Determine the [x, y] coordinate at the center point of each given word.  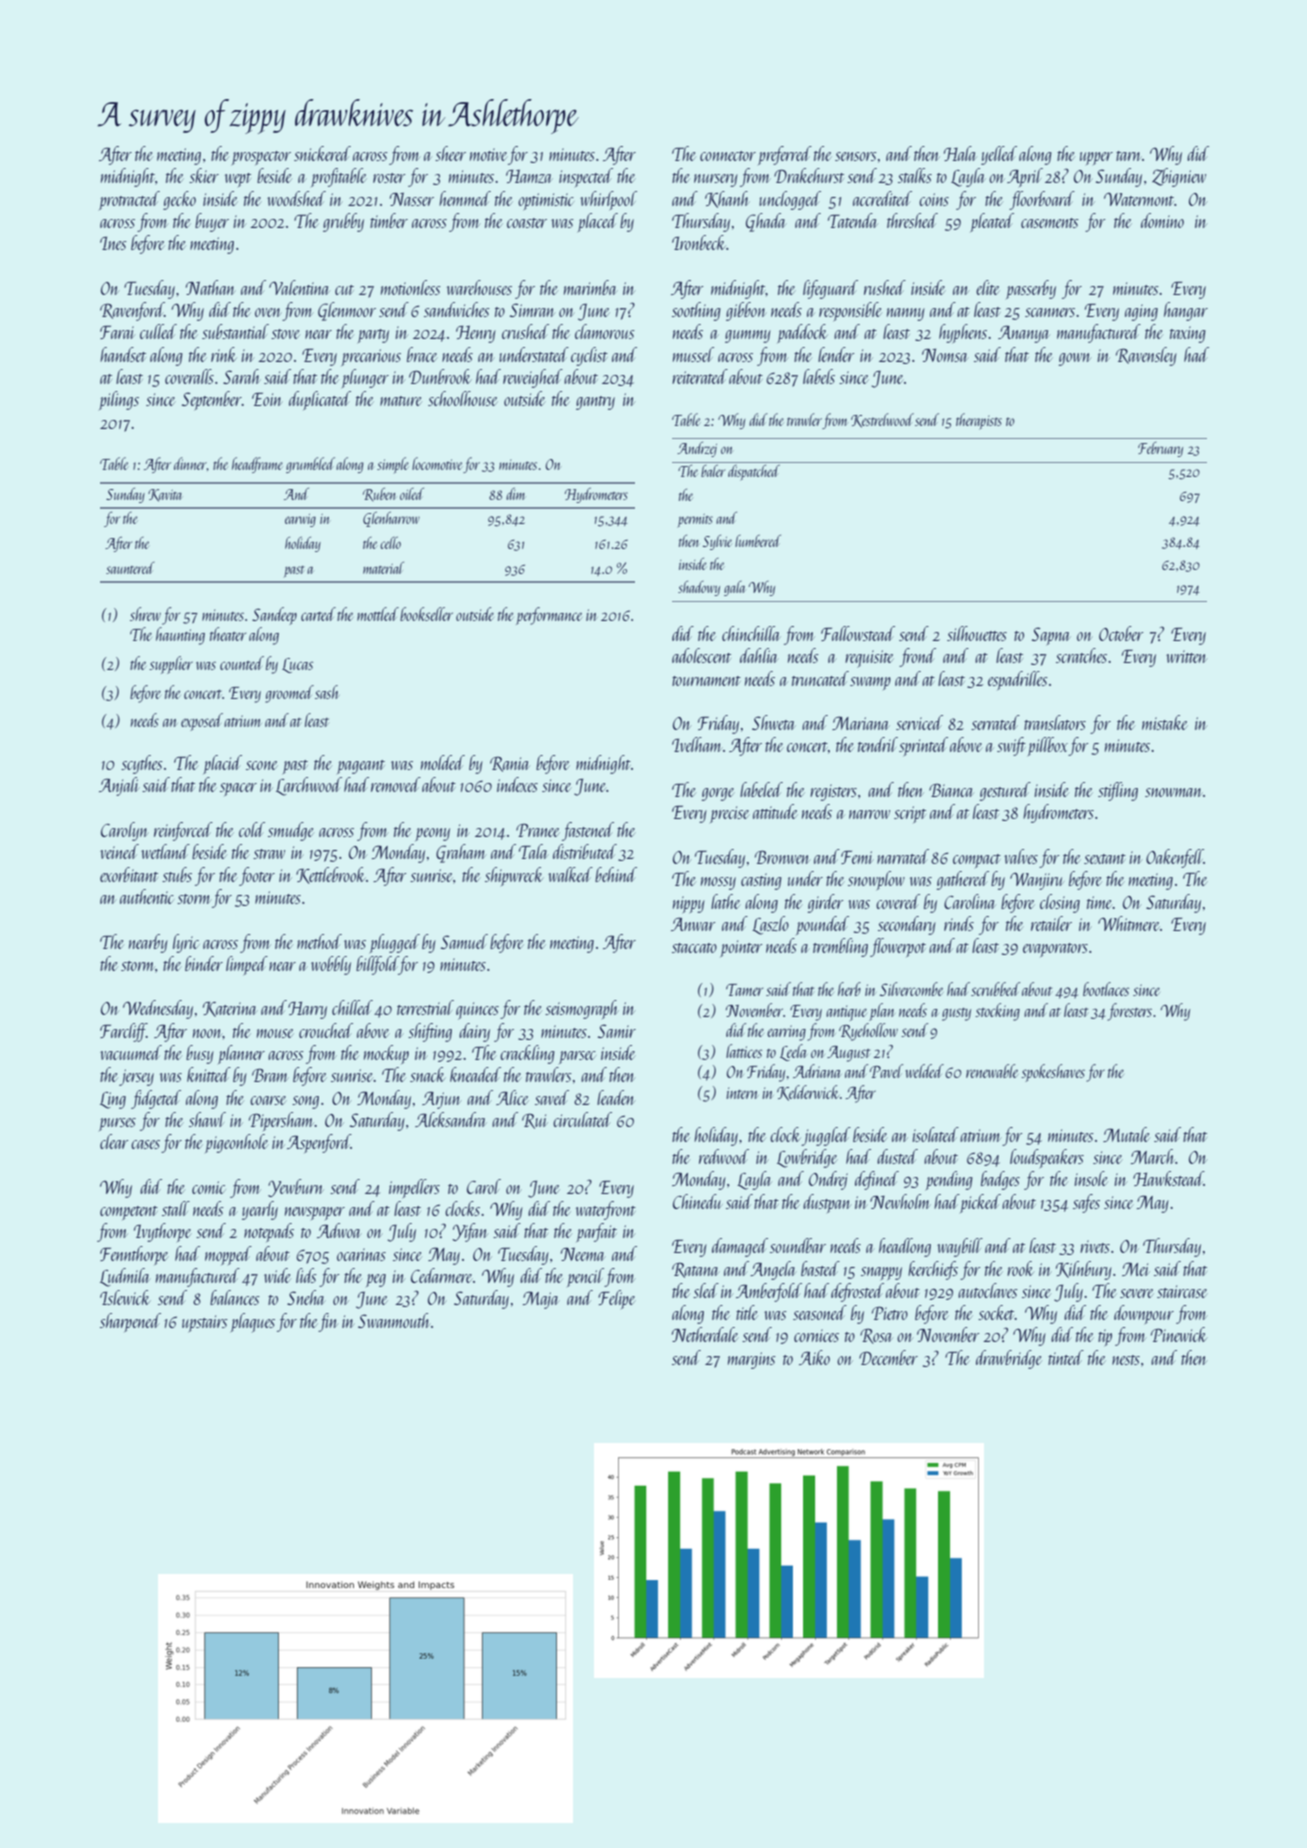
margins [752, 1360]
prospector [261, 158]
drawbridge [1009, 1359]
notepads [269, 1232]
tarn [1128, 156]
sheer [450, 153]
